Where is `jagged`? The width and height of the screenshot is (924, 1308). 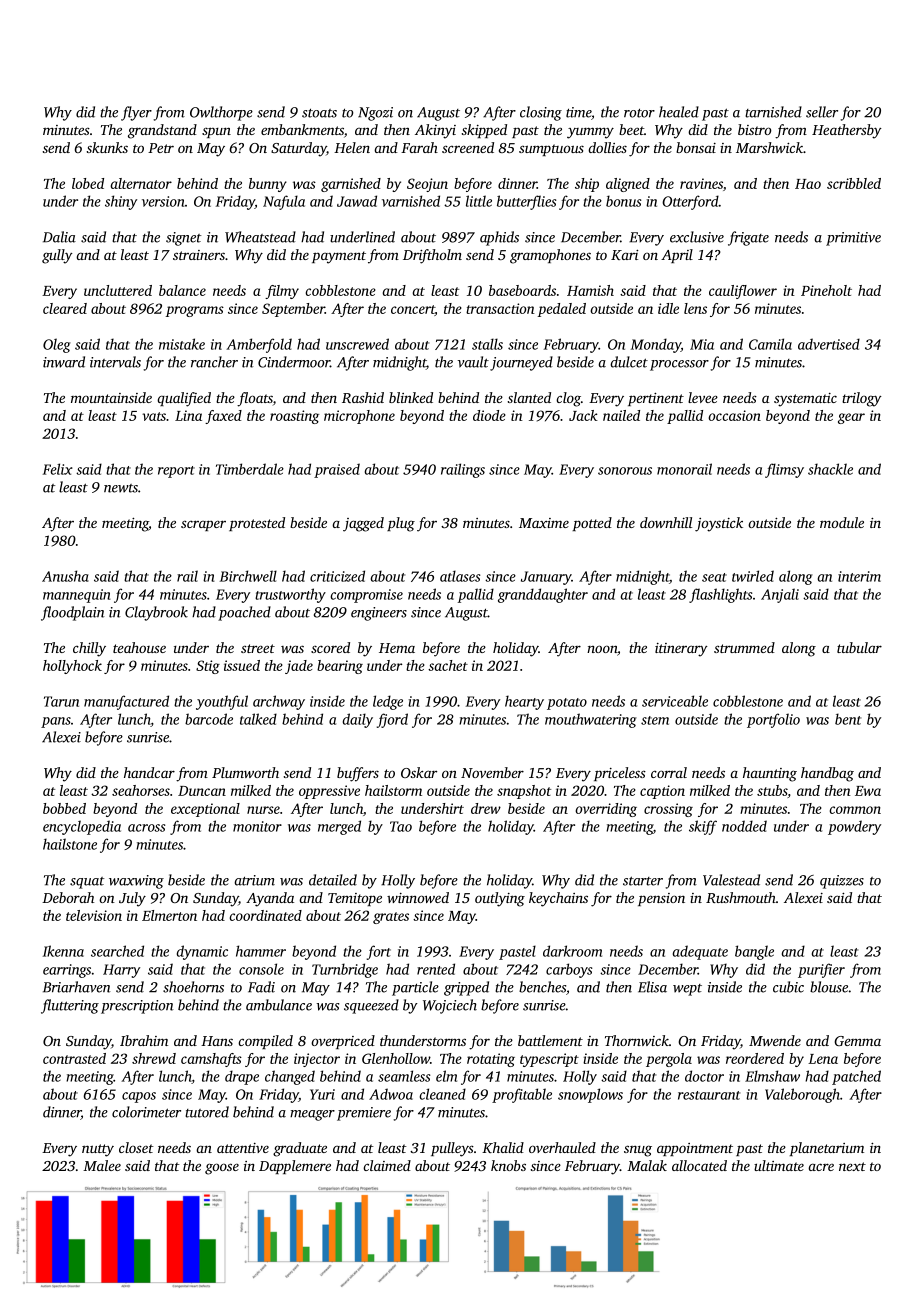
jagged is located at coordinates (363, 524).
